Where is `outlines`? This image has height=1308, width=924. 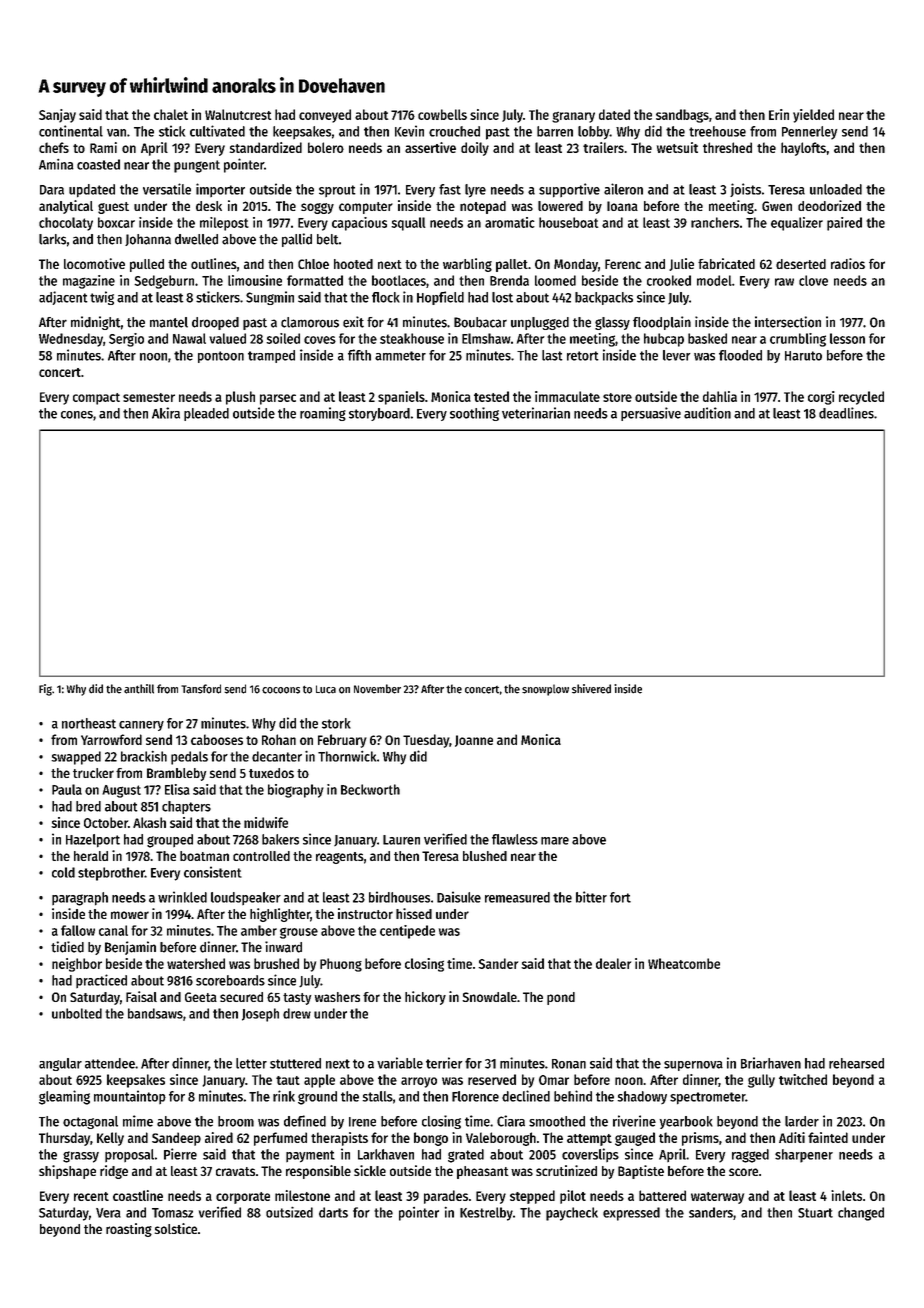
outlines is located at coordinates (214, 263).
